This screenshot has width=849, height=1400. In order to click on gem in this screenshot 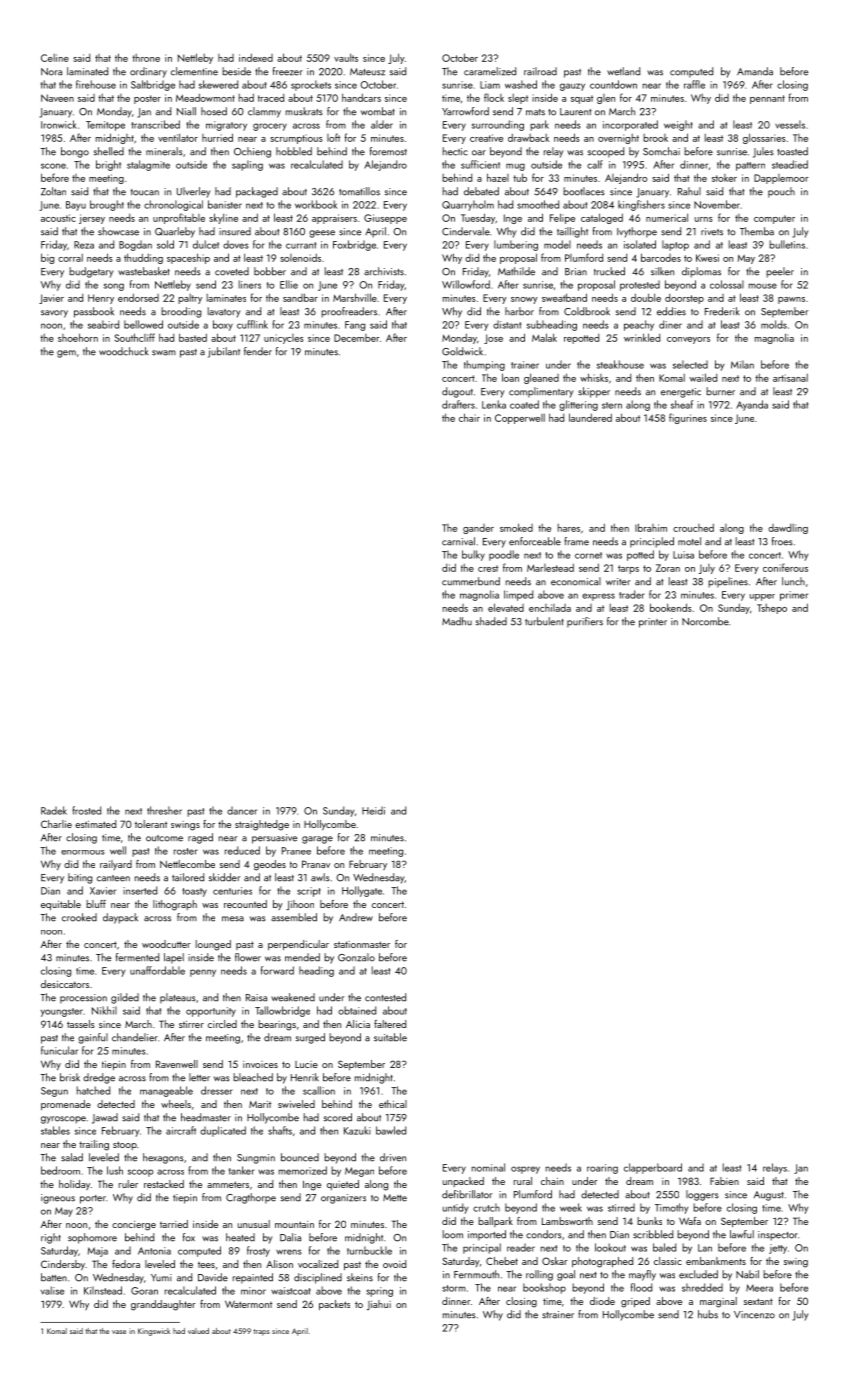, I will do `click(66, 354)`.
